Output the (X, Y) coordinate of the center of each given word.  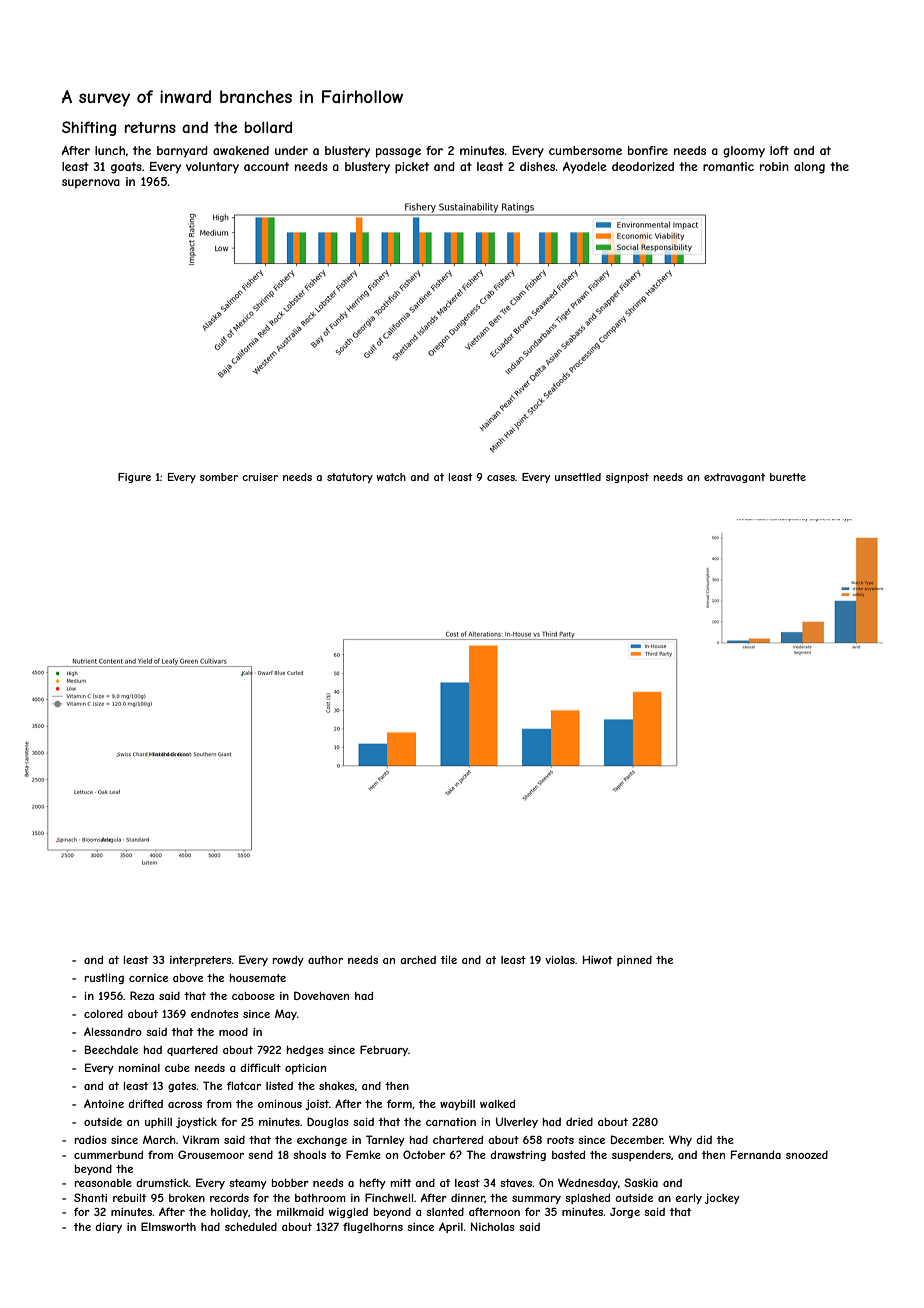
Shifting (89, 128)
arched (418, 960)
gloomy (744, 152)
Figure (134, 478)
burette (788, 477)
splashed (587, 1198)
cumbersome (585, 150)
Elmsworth (168, 1226)
